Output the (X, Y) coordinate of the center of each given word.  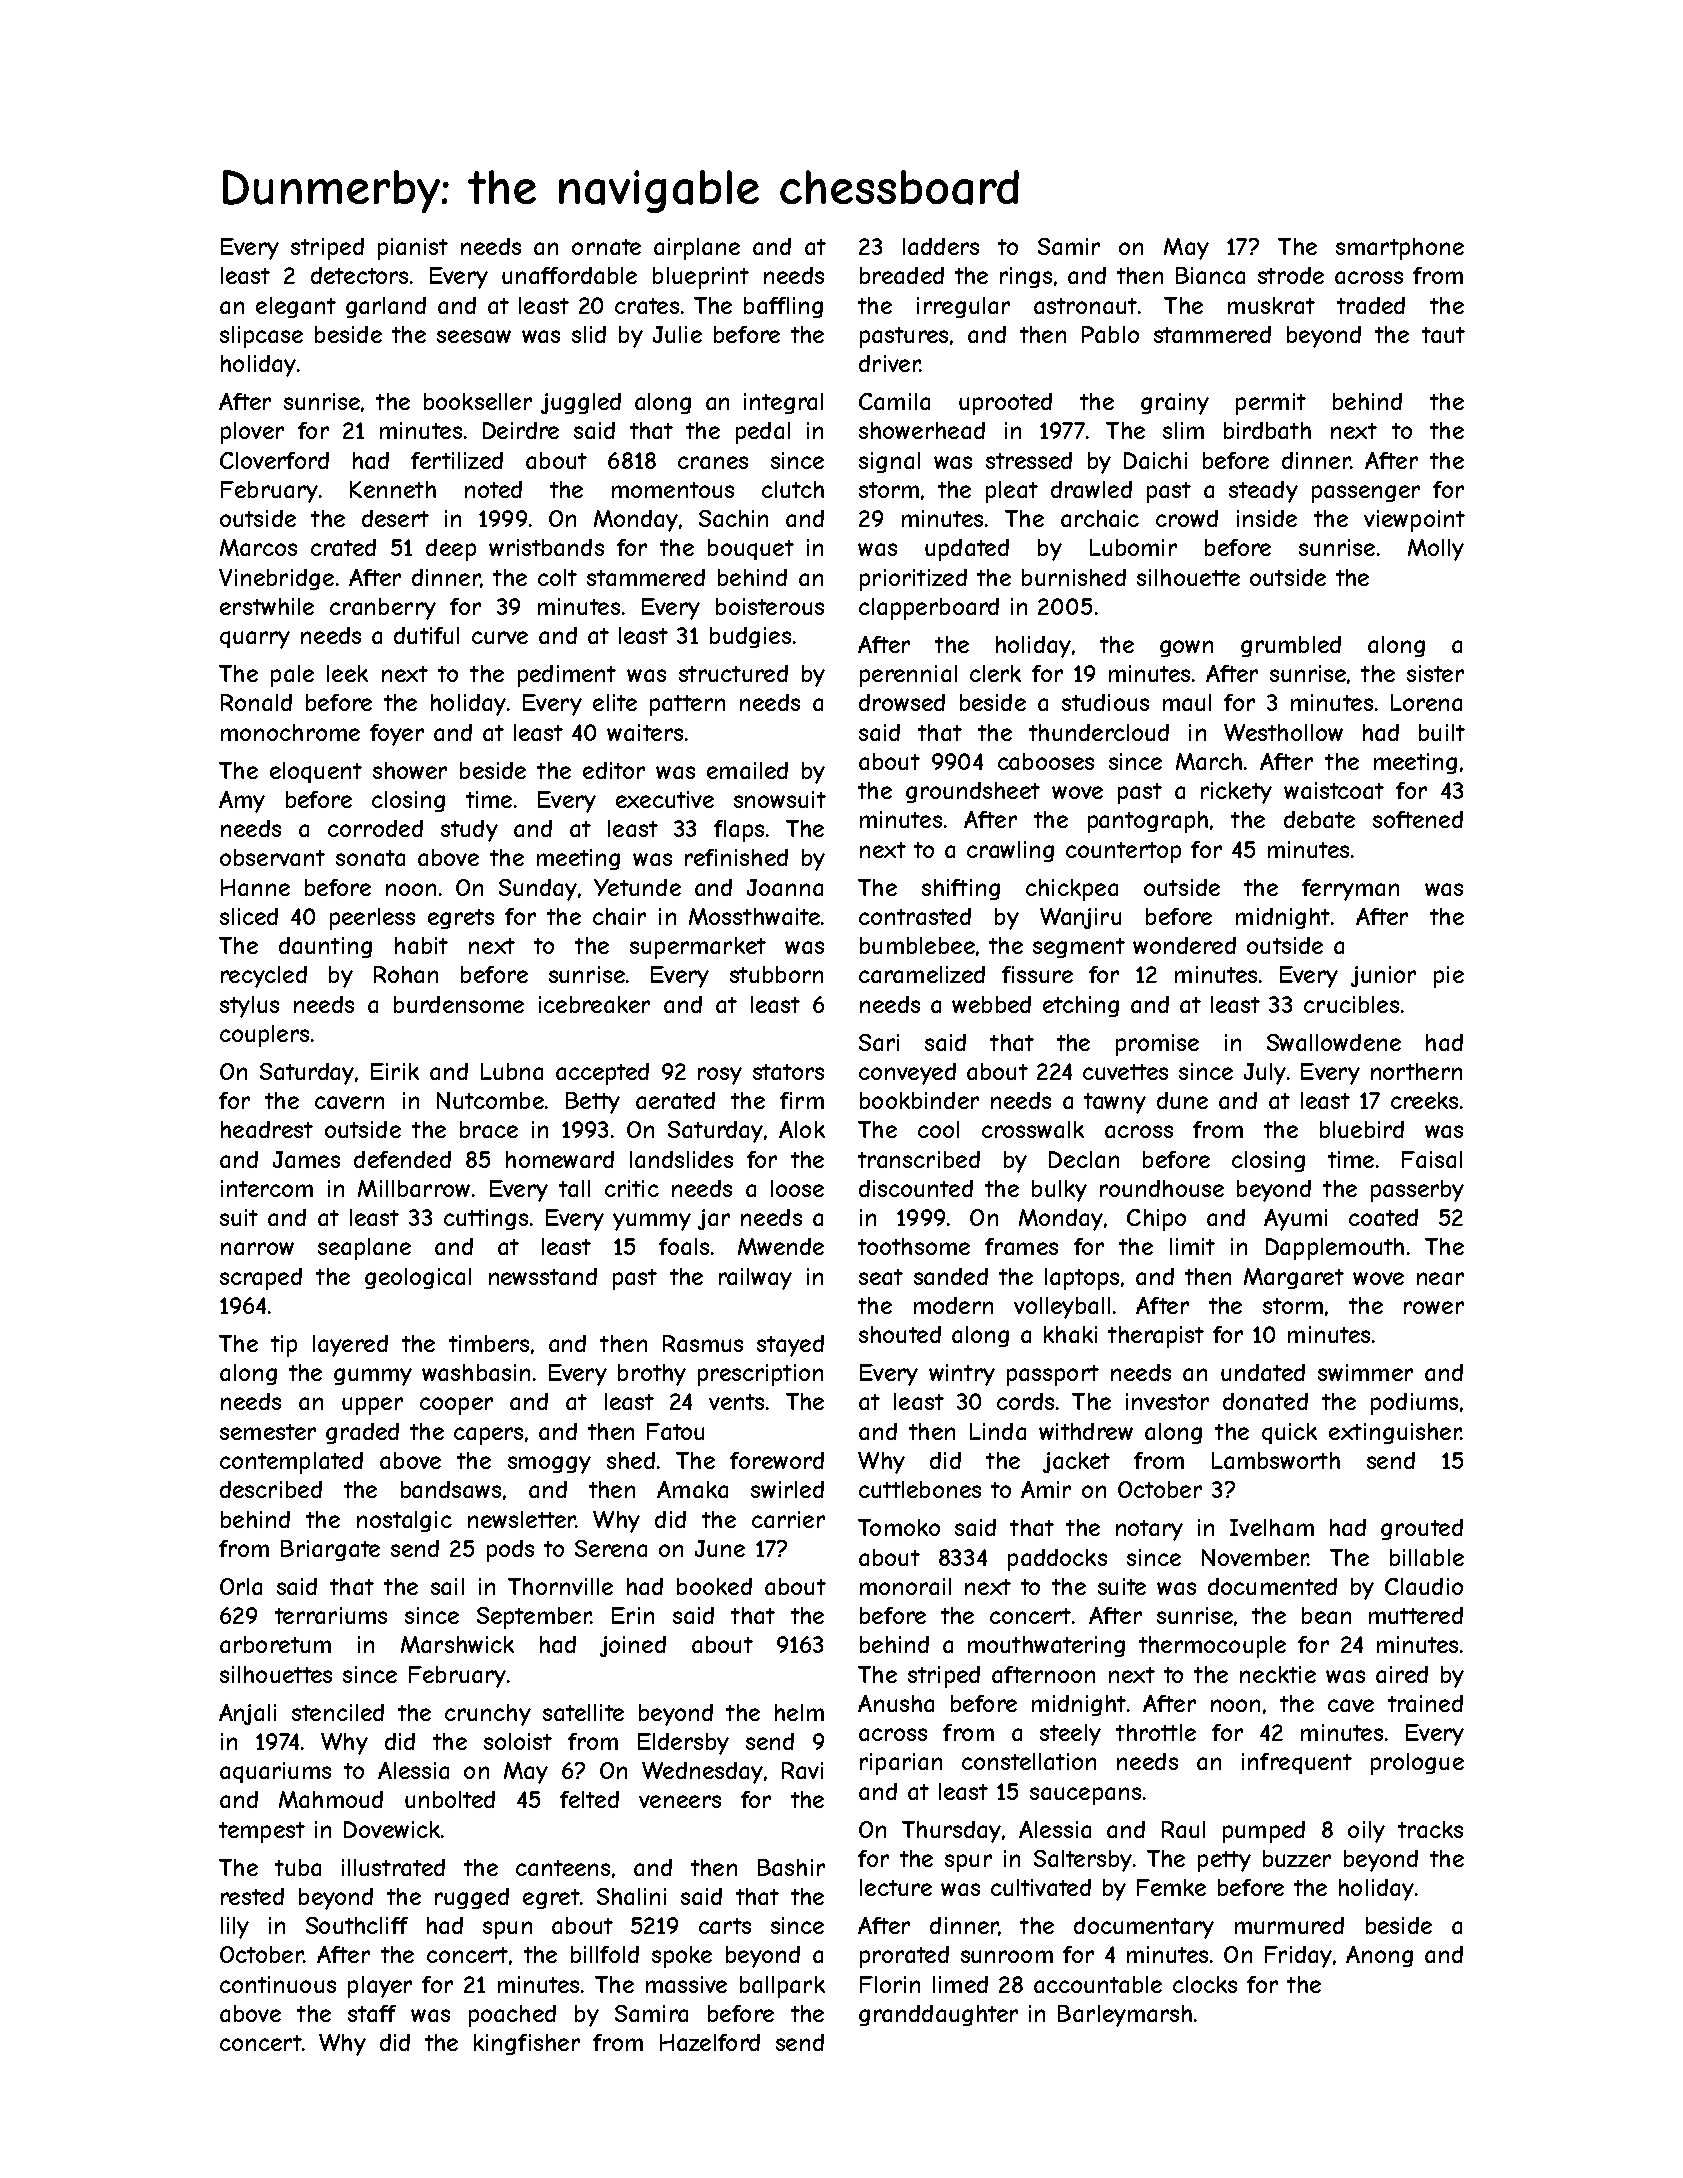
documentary (1144, 1928)
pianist (413, 249)
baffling (783, 307)
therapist (1156, 1337)
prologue (1417, 1764)
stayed (790, 1346)
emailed (747, 770)
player (380, 1987)
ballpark (782, 1987)
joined (633, 1646)
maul (1187, 702)
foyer (397, 735)
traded (1371, 305)
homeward (560, 1159)
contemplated (291, 1463)
